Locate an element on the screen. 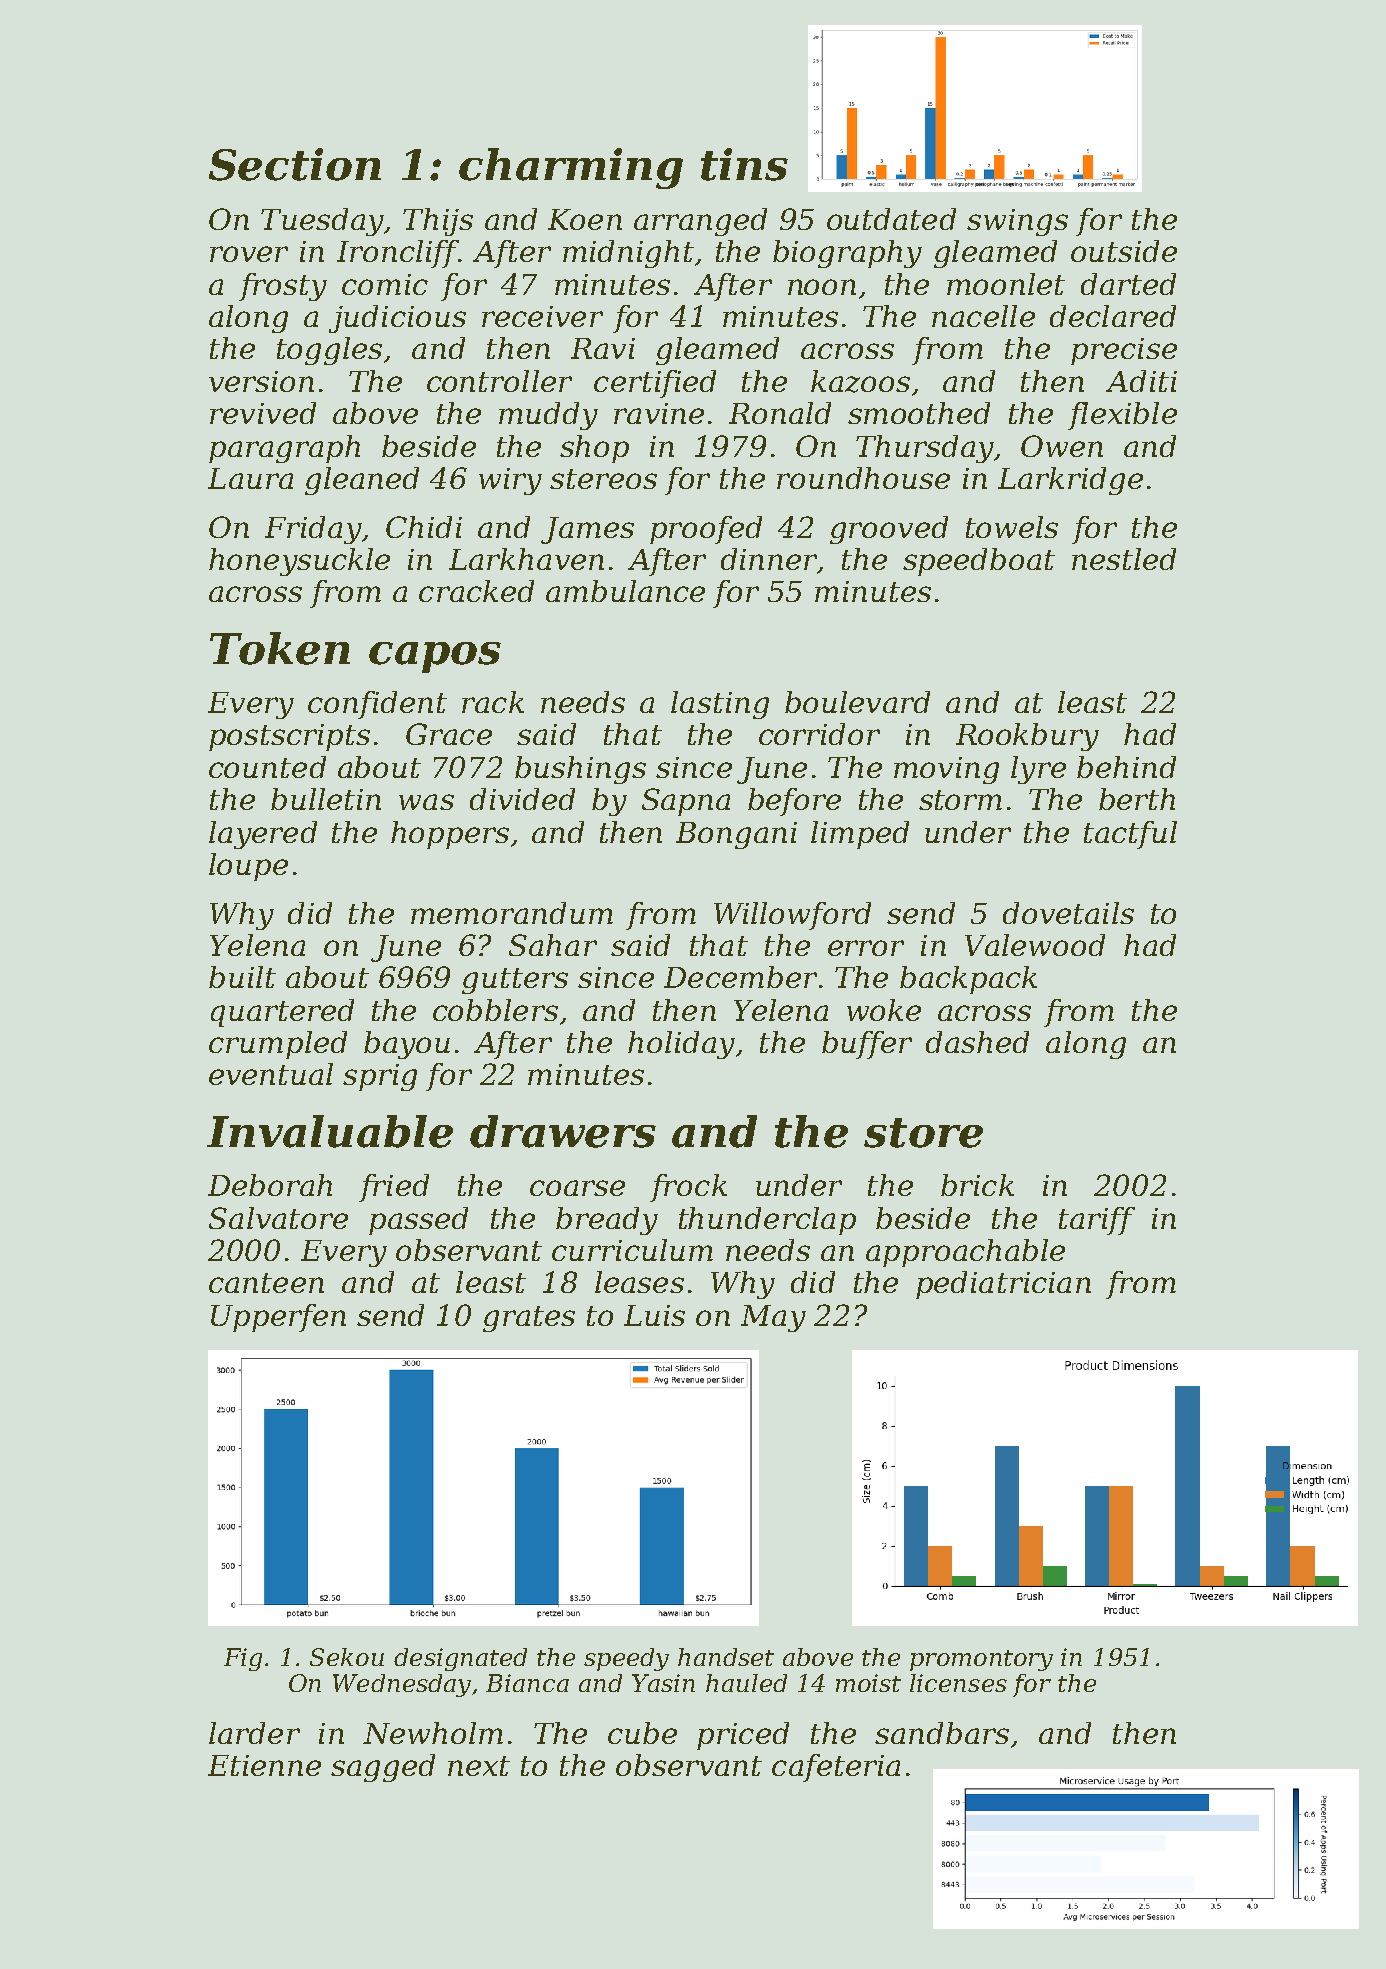 This screenshot has height=1969, width=1386. Luis is located at coordinates (654, 1315).
